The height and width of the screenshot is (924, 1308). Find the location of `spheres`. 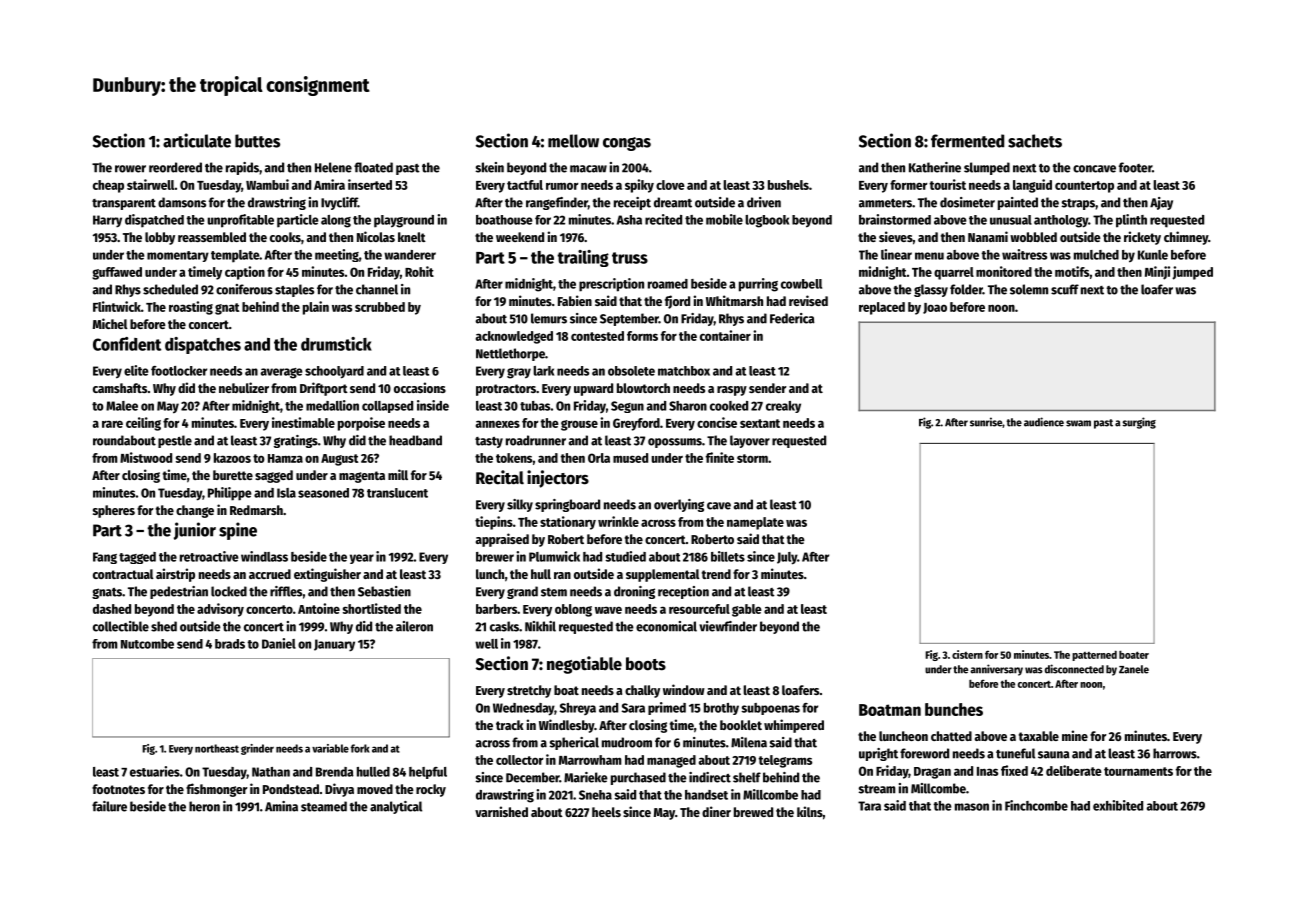

spheres is located at coordinates (114, 511).
